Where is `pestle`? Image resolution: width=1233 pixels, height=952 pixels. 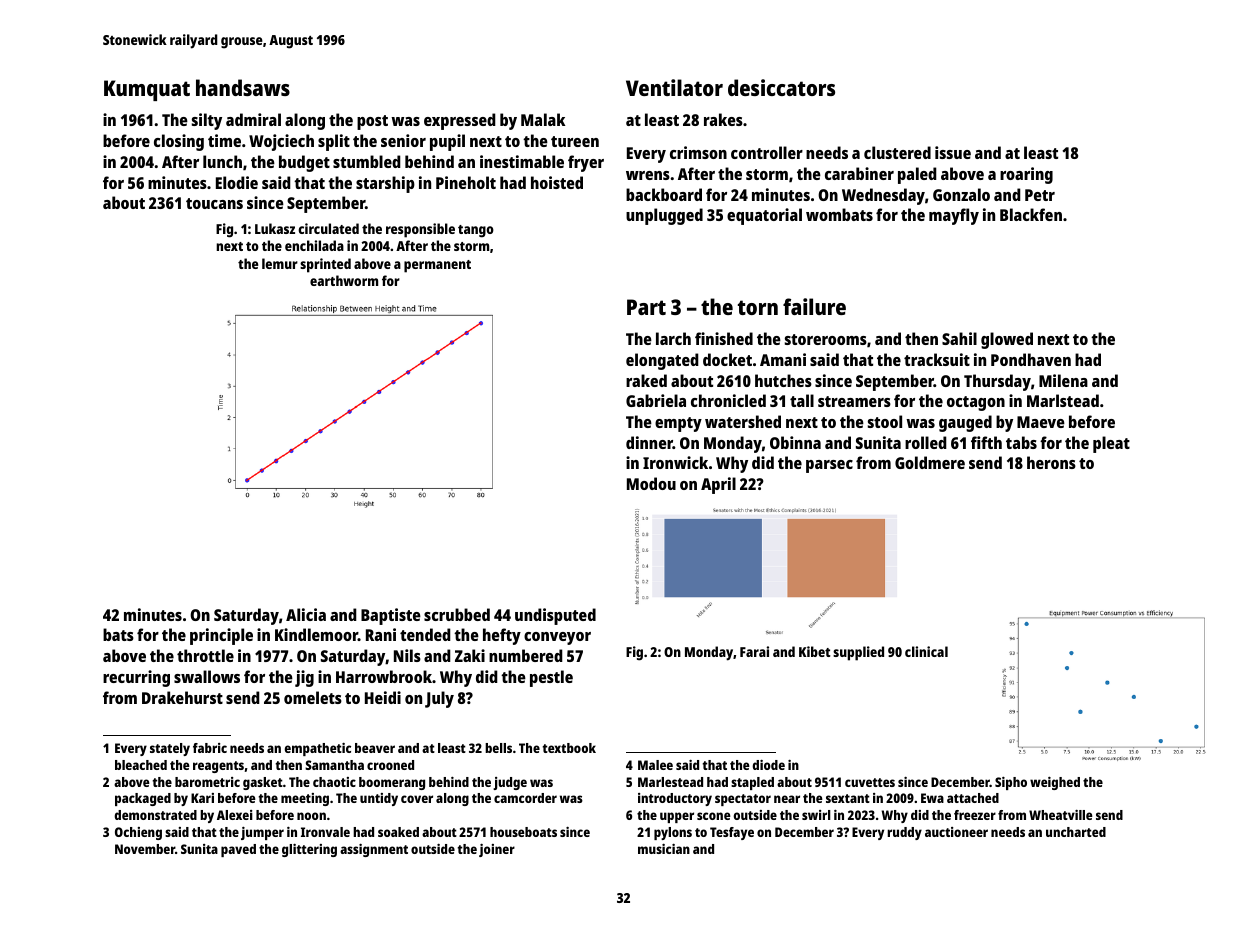 pestle is located at coordinates (551, 678).
